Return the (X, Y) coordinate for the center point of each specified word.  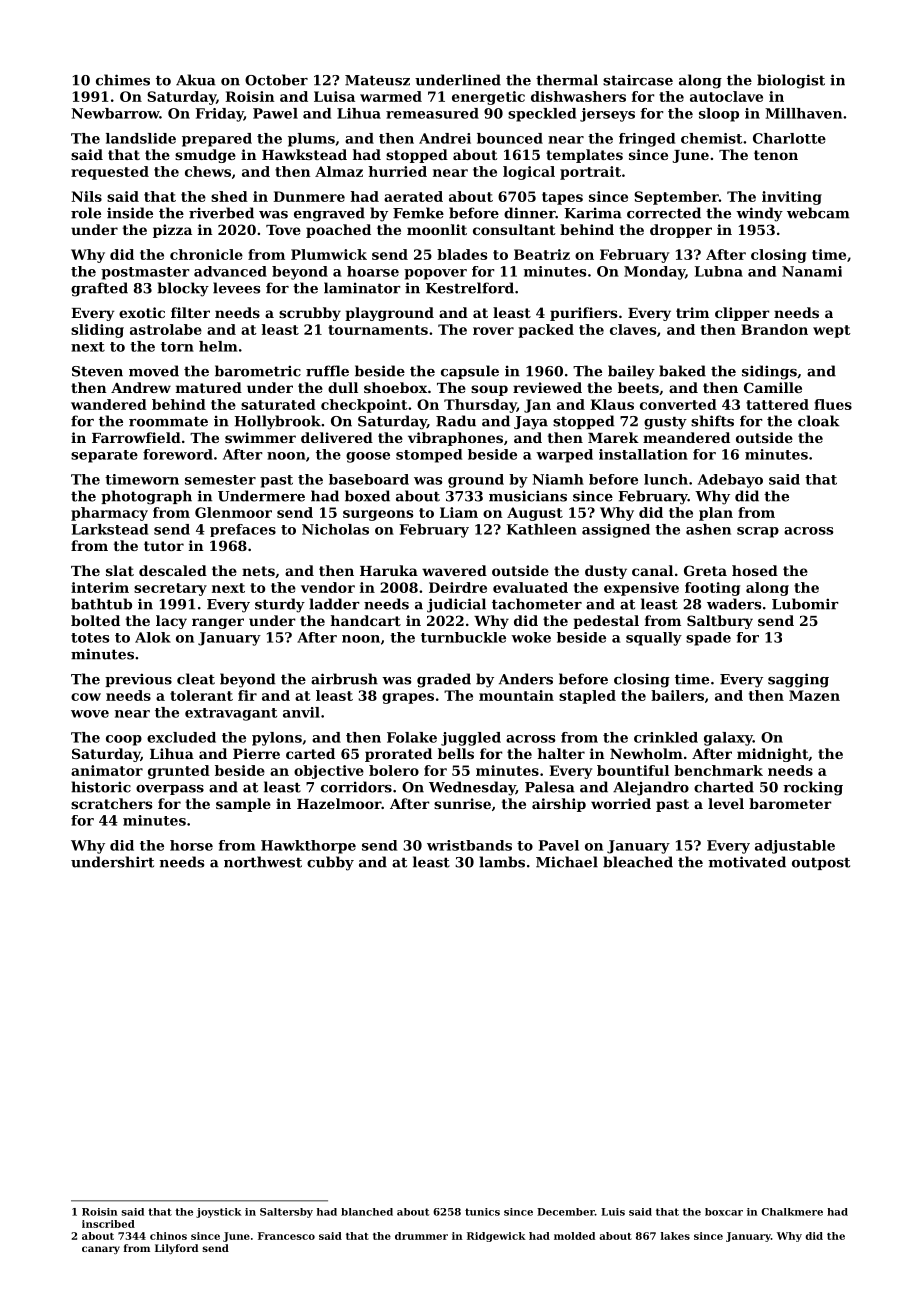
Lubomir (805, 604)
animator (107, 770)
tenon (776, 155)
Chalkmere (792, 1212)
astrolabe (166, 329)
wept (832, 331)
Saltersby (286, 1213)
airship (559, 805)
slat (120, 570)
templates (584, 156)
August (535, 514)
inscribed (108, 1224)
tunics (482, 1212)
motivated (747, 862)
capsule (470, 372)
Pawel (275, 113)
